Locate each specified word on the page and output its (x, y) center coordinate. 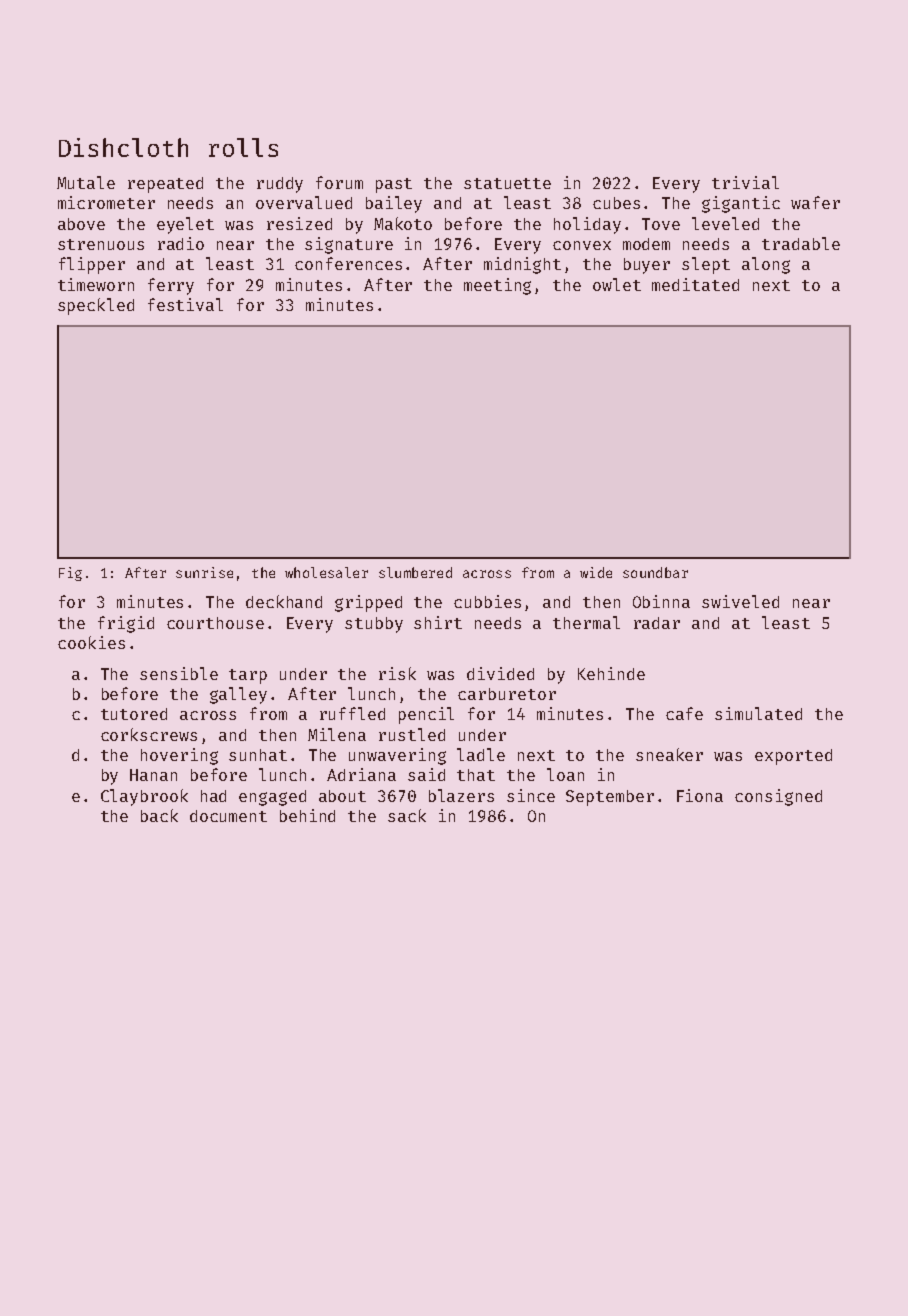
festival (185, 304)
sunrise (204, 572)
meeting (497, 286)
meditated (695, 284)
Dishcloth (123, 147)
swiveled (740, 601)
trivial (745, 182)
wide (596, 572)
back (159, 815)
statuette (507, 183)
